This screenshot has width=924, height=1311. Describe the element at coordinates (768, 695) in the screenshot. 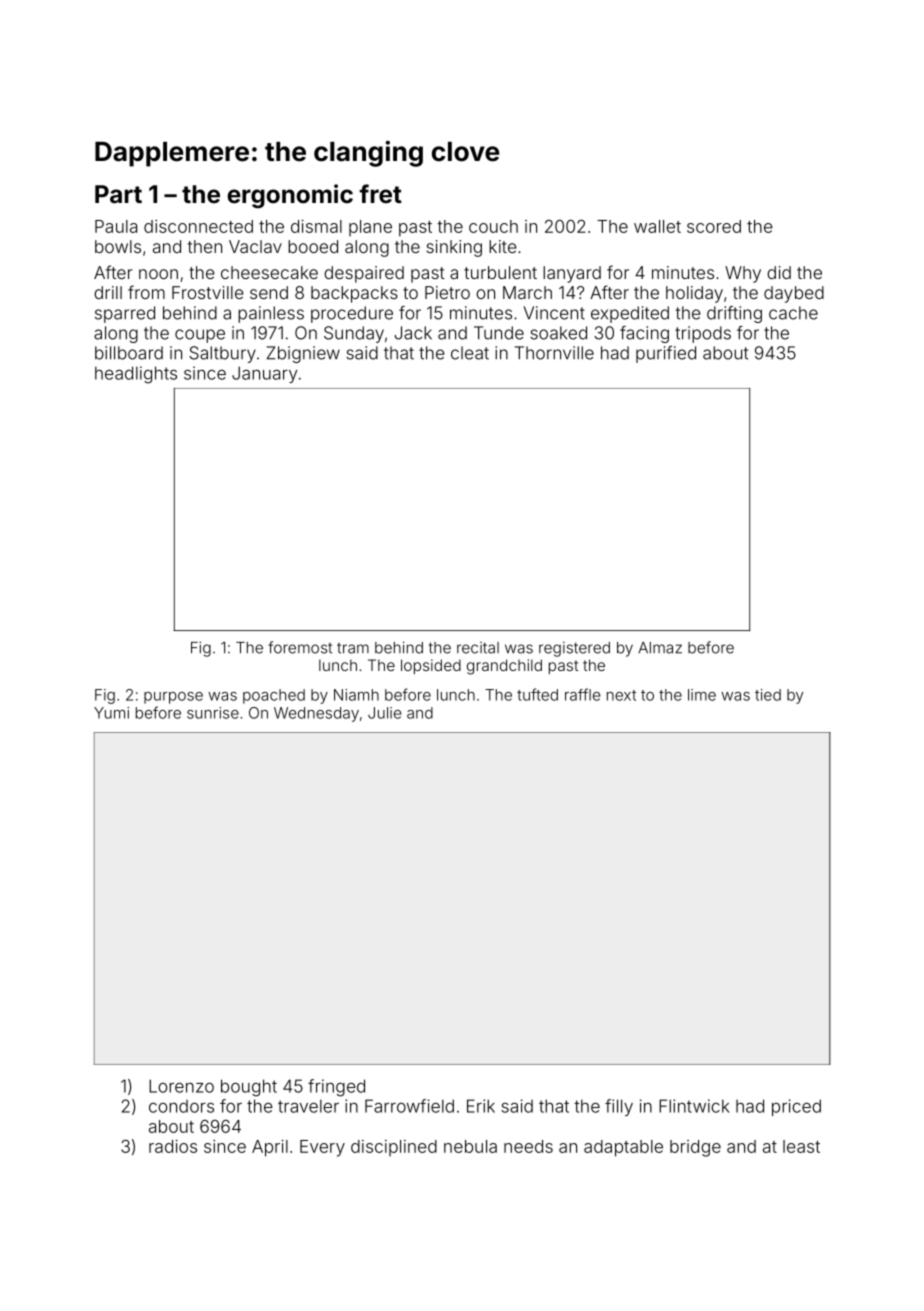

I see `tied` at that location.
